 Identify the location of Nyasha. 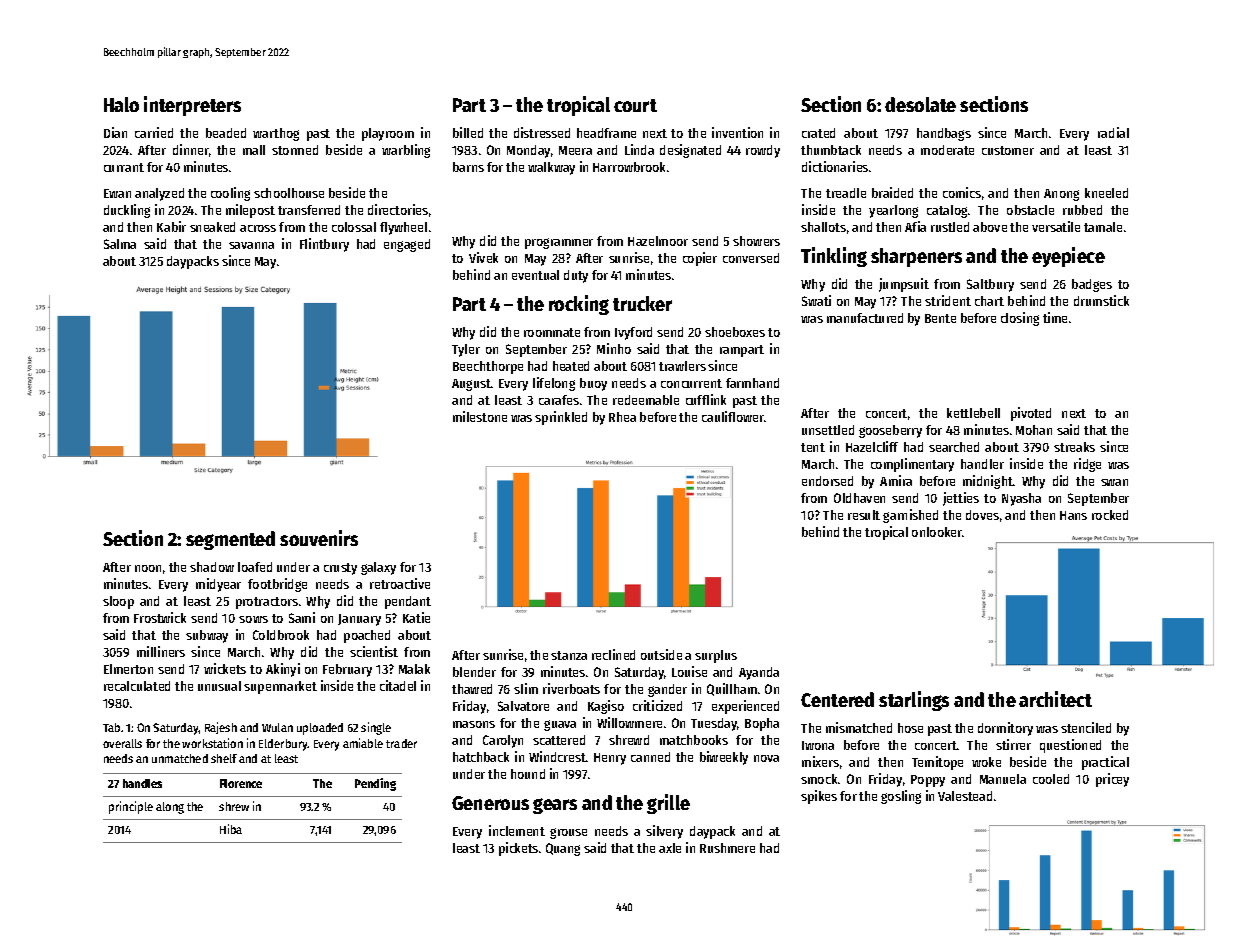
(1021, 499).
